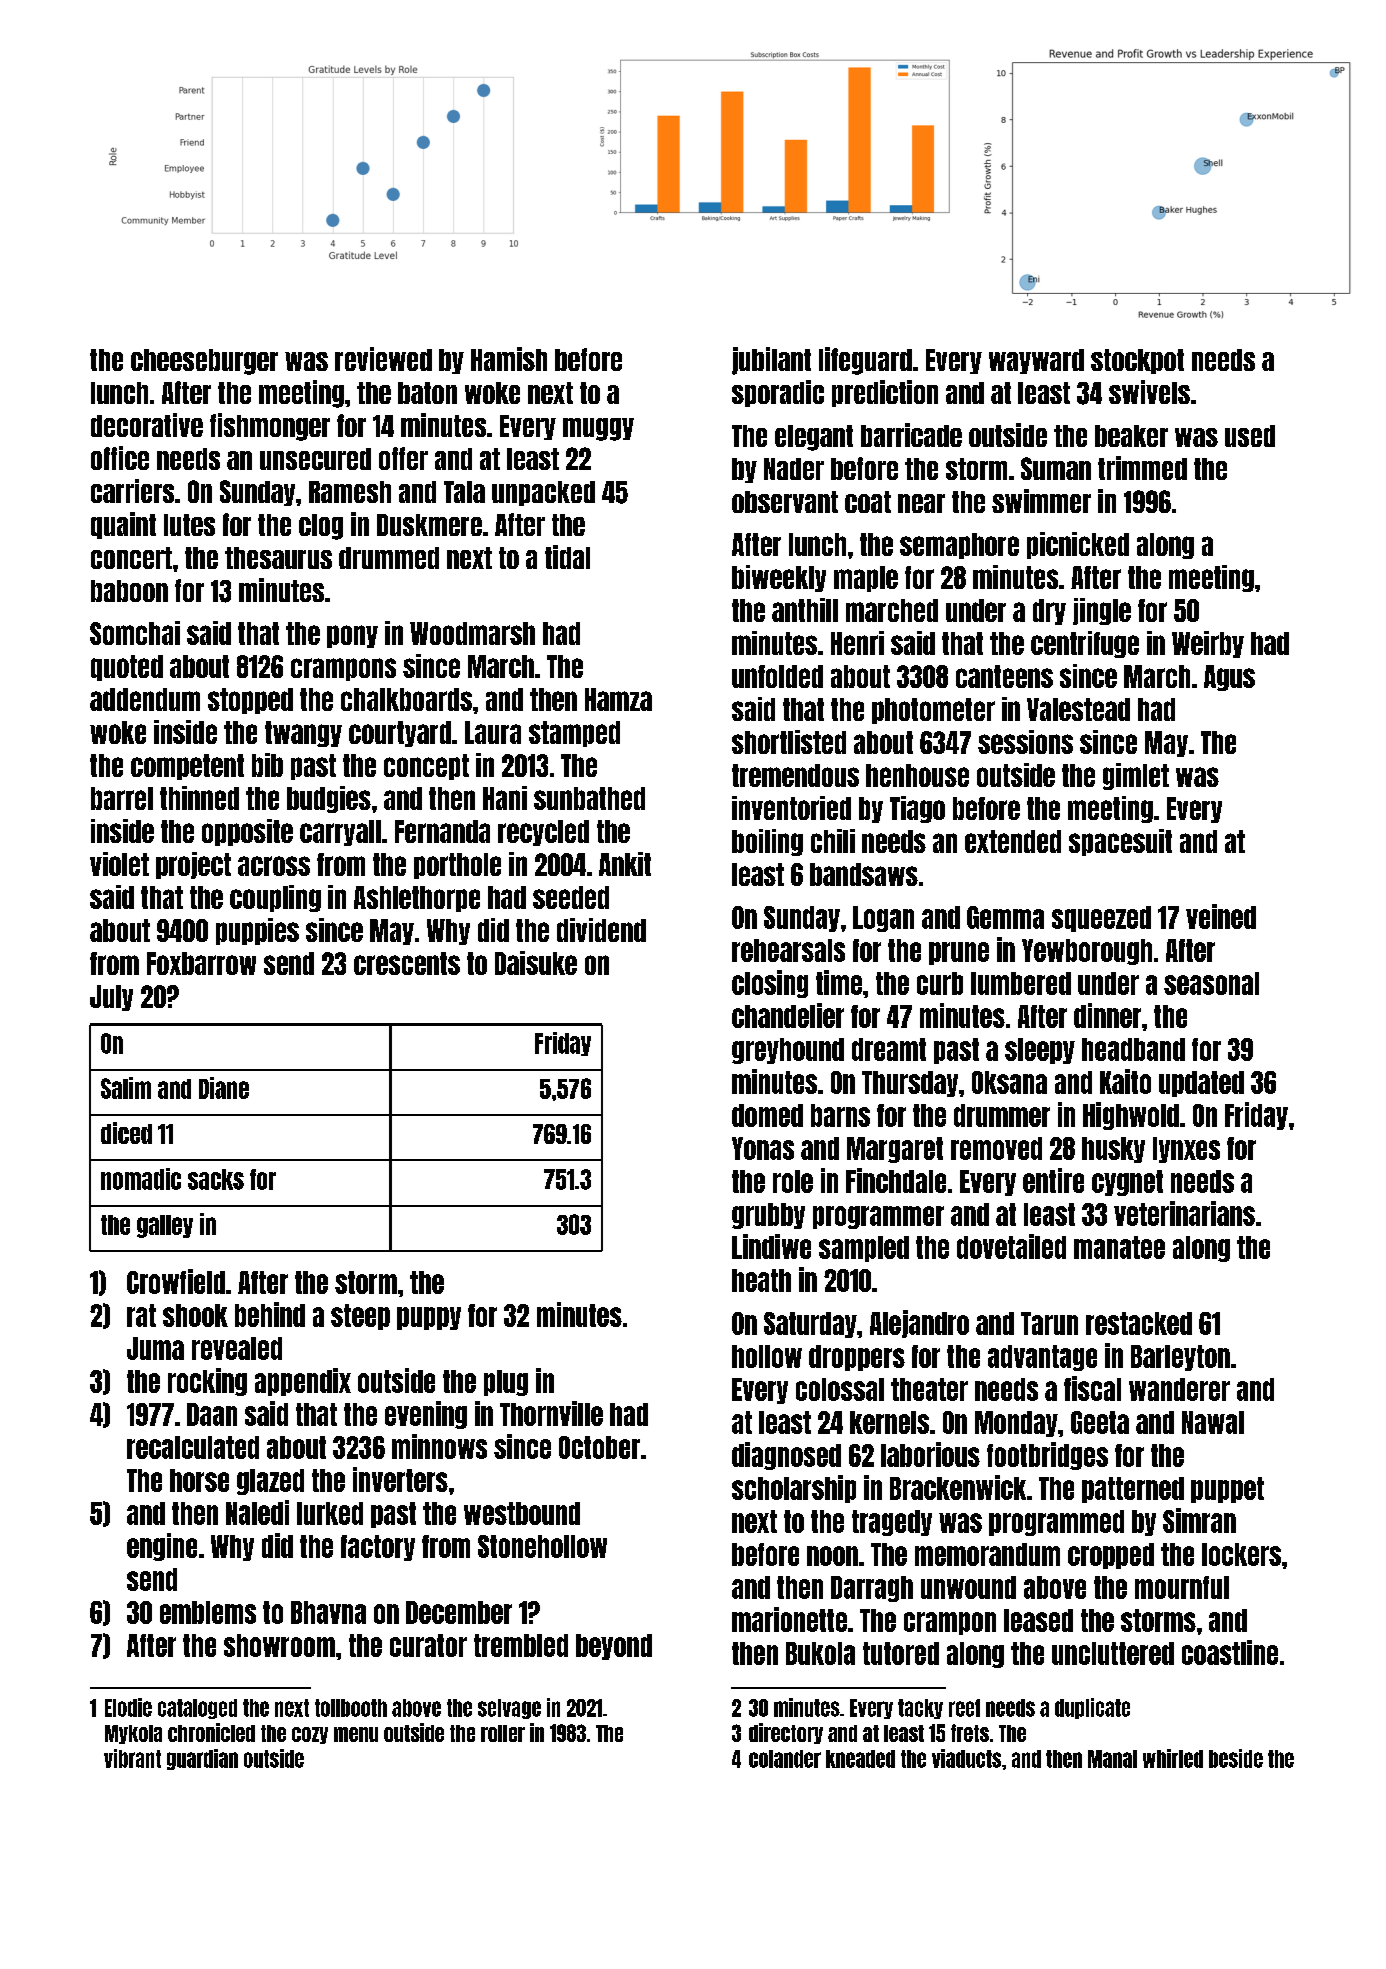 This document has height=1969, width=1386. I want to click on cheeseburger, so click(204, 362).
